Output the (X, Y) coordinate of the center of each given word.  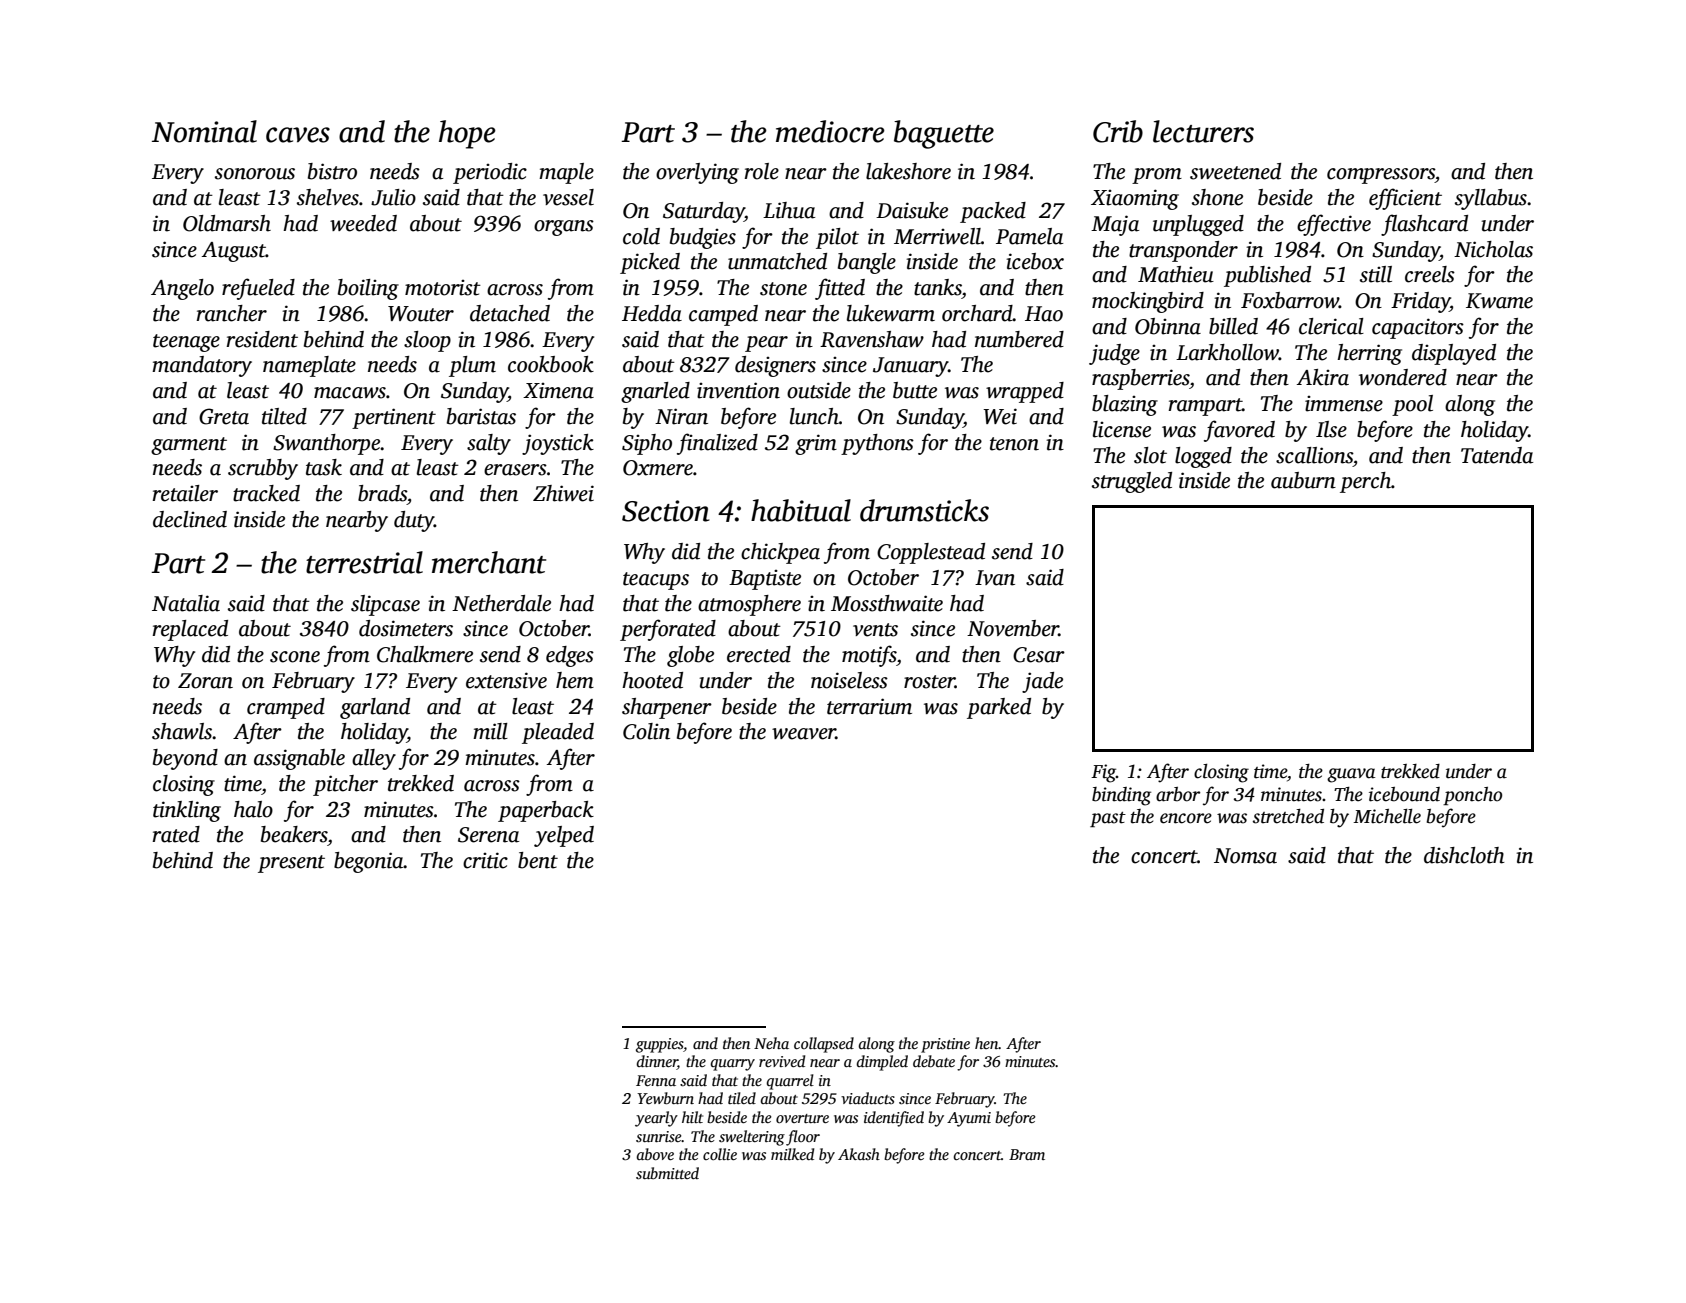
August (234, 252)
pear (766, 344)
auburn (1303, 480)
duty (414, 521)
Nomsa (1245, 856)
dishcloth (1464, 855)
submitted (667, 1173)
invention (738, 390)
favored (1239, 431)
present (291, 864)
